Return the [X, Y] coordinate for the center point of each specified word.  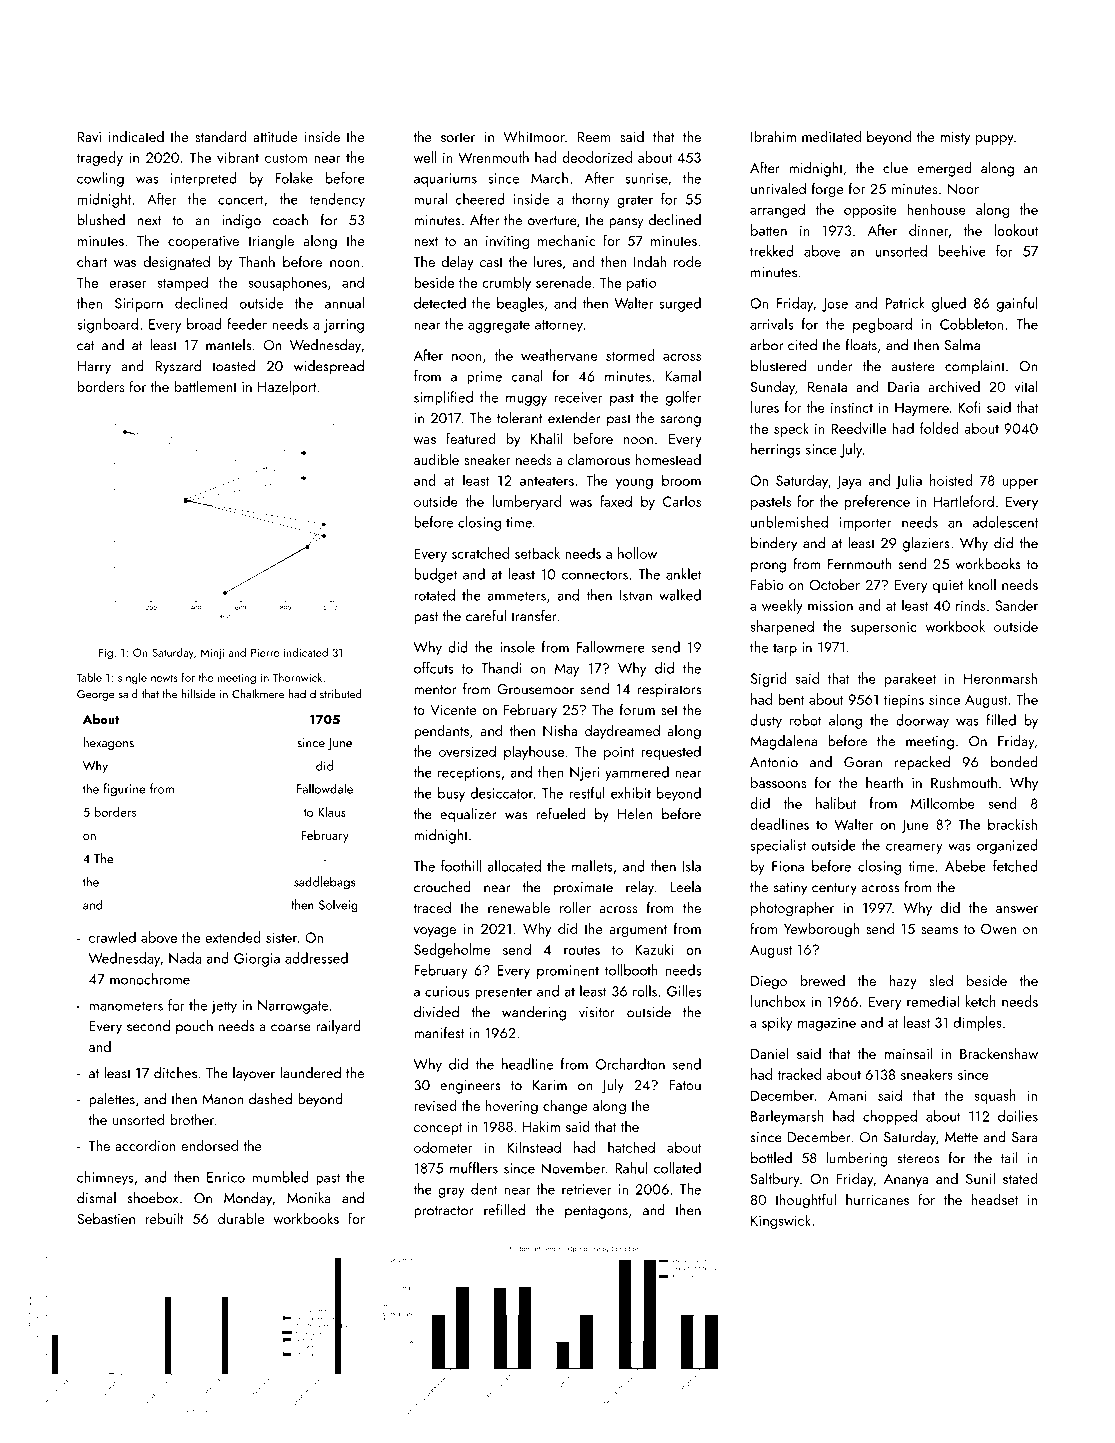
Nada [185, 958]
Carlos [682, 501]
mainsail [908, 1053]
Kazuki [655, 949]
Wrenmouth [493, 157]
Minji [212, 653]
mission [830, 605]
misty [955, 138]
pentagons [596, 1212]
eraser [128, 284]
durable [241, 1218]
